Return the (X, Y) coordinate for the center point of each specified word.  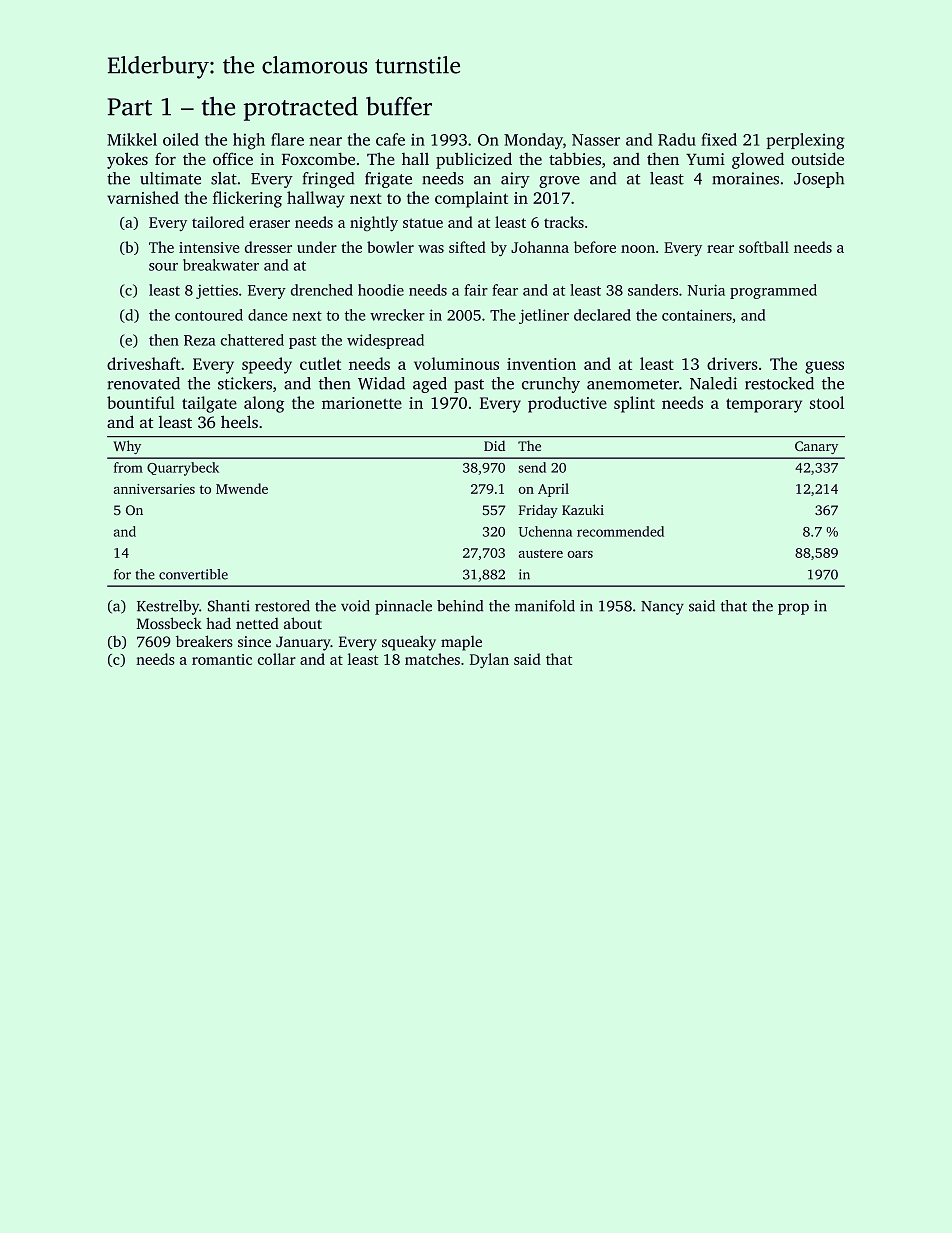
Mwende (242, 488)
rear (720, 249)
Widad (381, 383)
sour (163, 267)
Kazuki (583, 509)
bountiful (141, 402)
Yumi (705, 159)
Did (494, 445)
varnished (143, 197)
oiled (181, 139)
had (218, 623)
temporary (764, 405)
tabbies (575, 158)
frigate (388, 180)
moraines (745, 178)
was (431, 249)
